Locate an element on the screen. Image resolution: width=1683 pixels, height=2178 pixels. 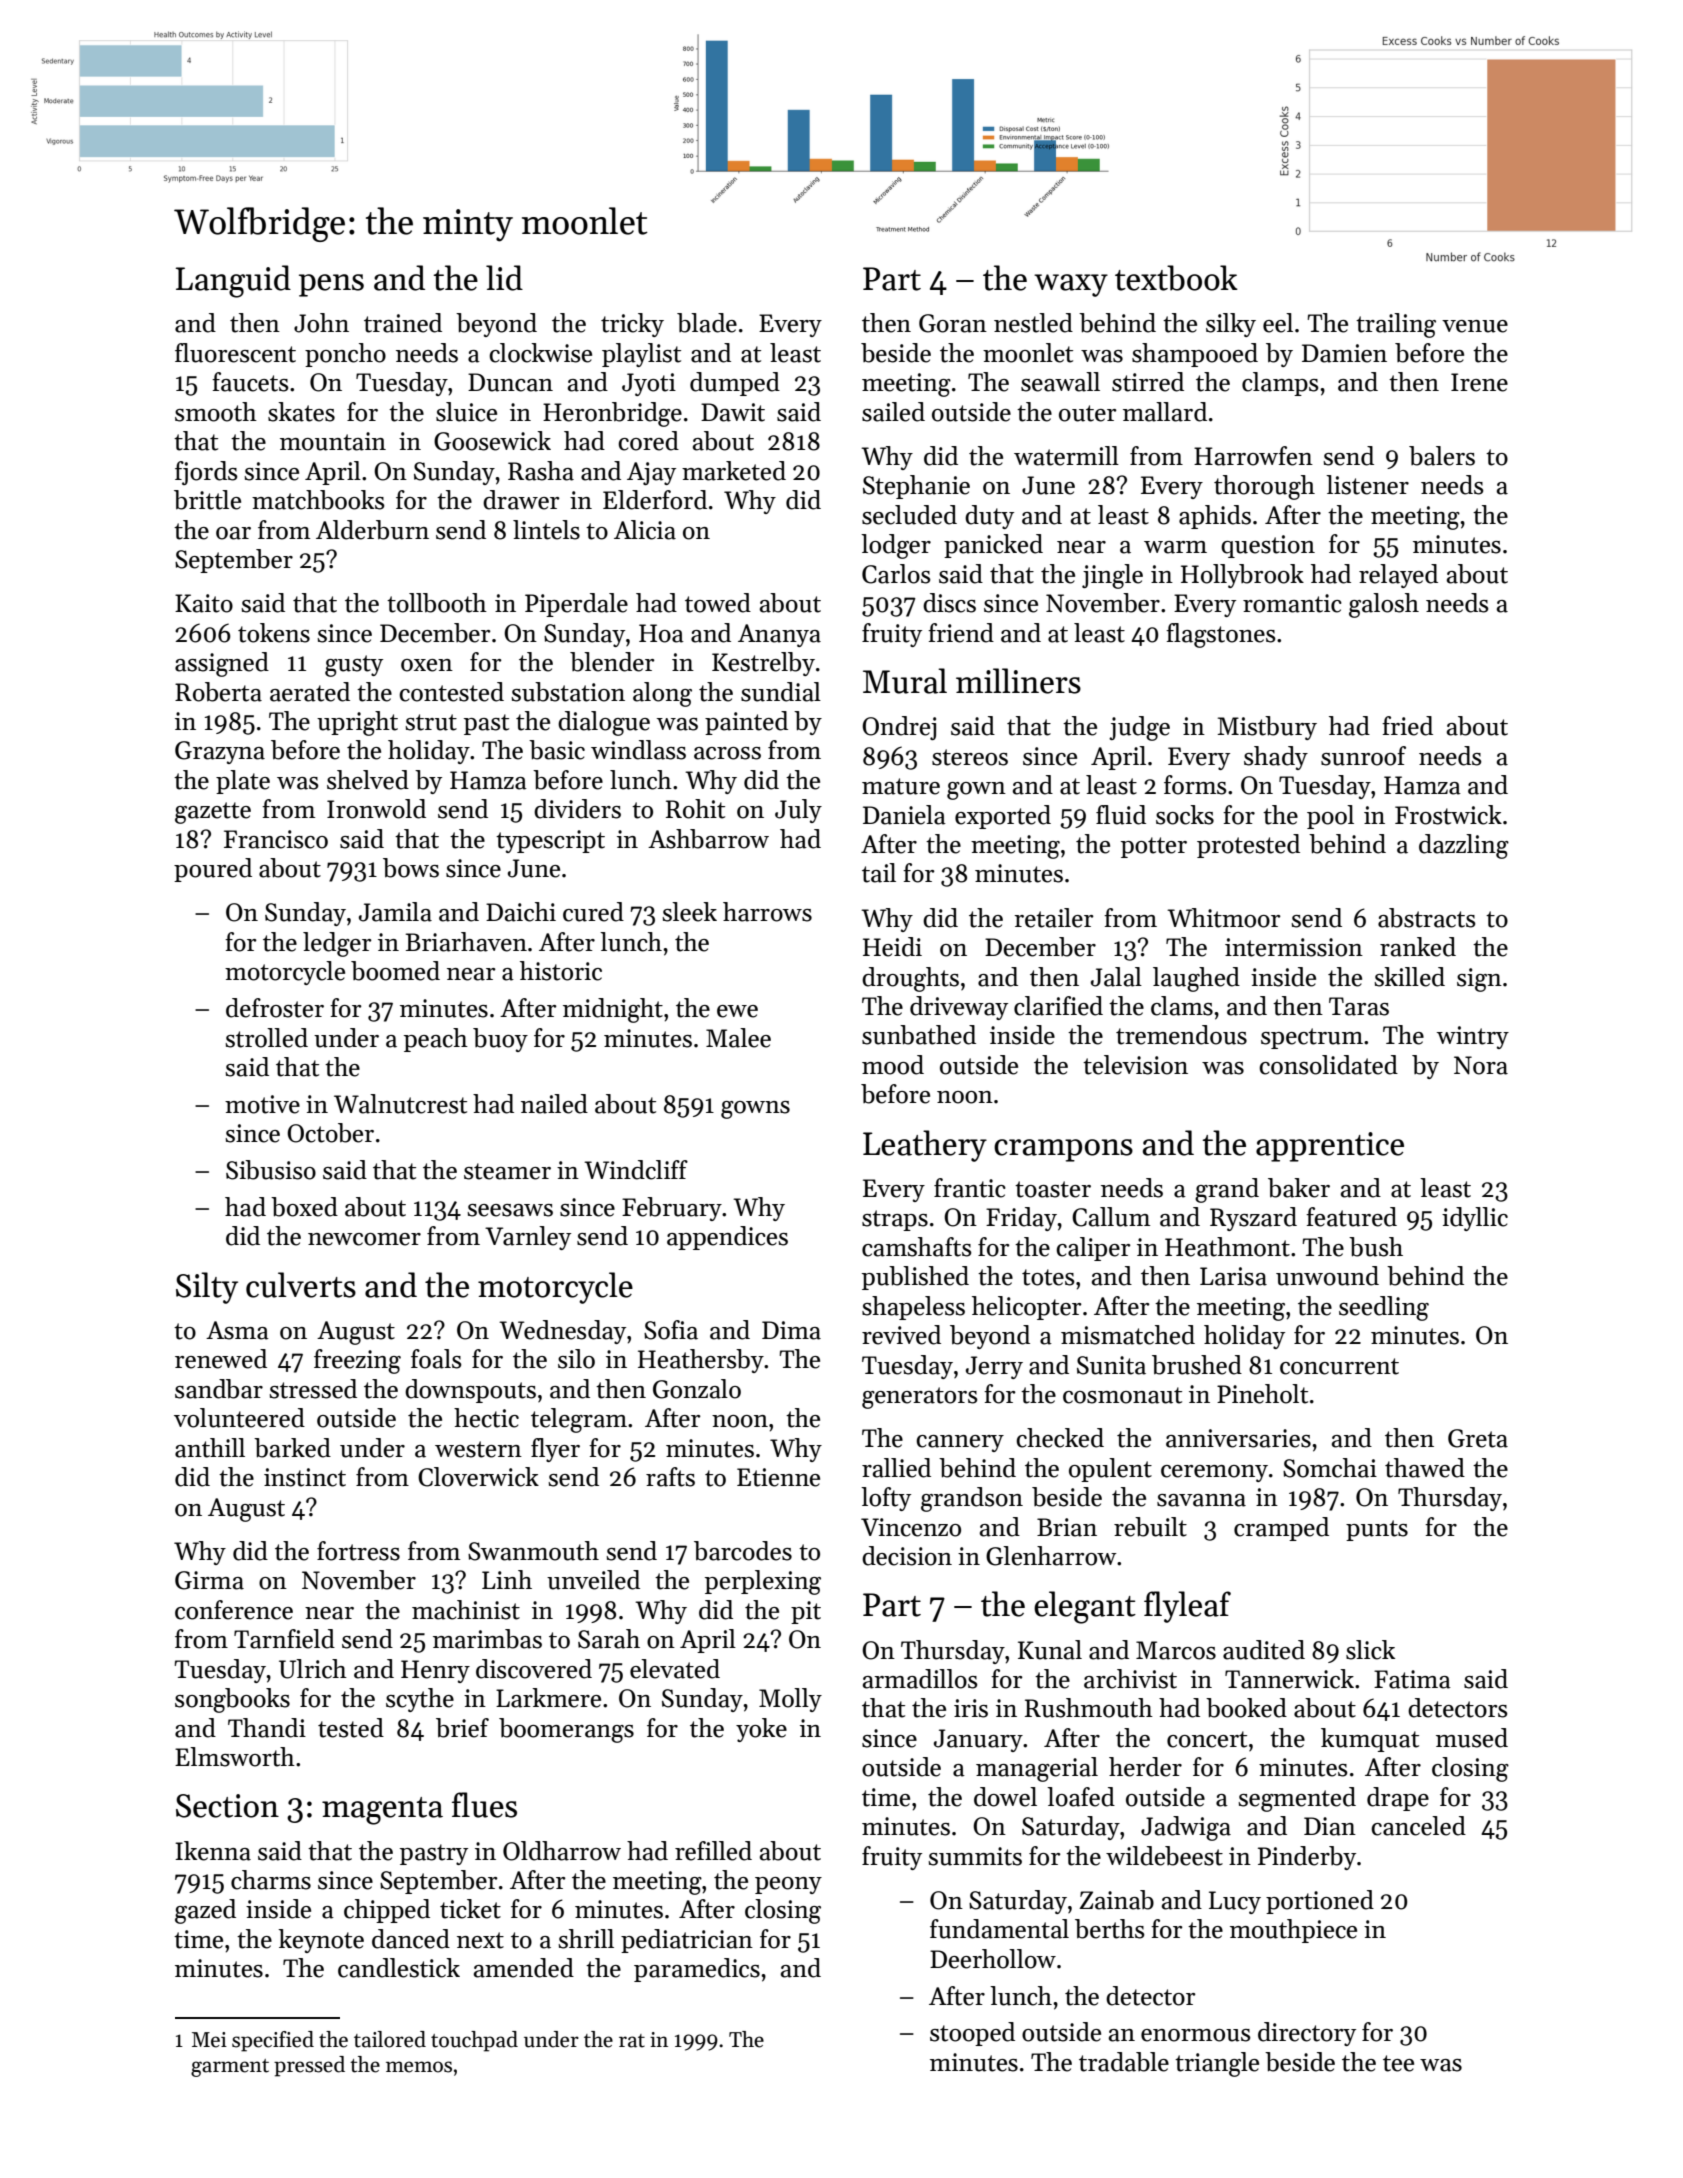
Mistbury is located at coordinates (1267, 728).
